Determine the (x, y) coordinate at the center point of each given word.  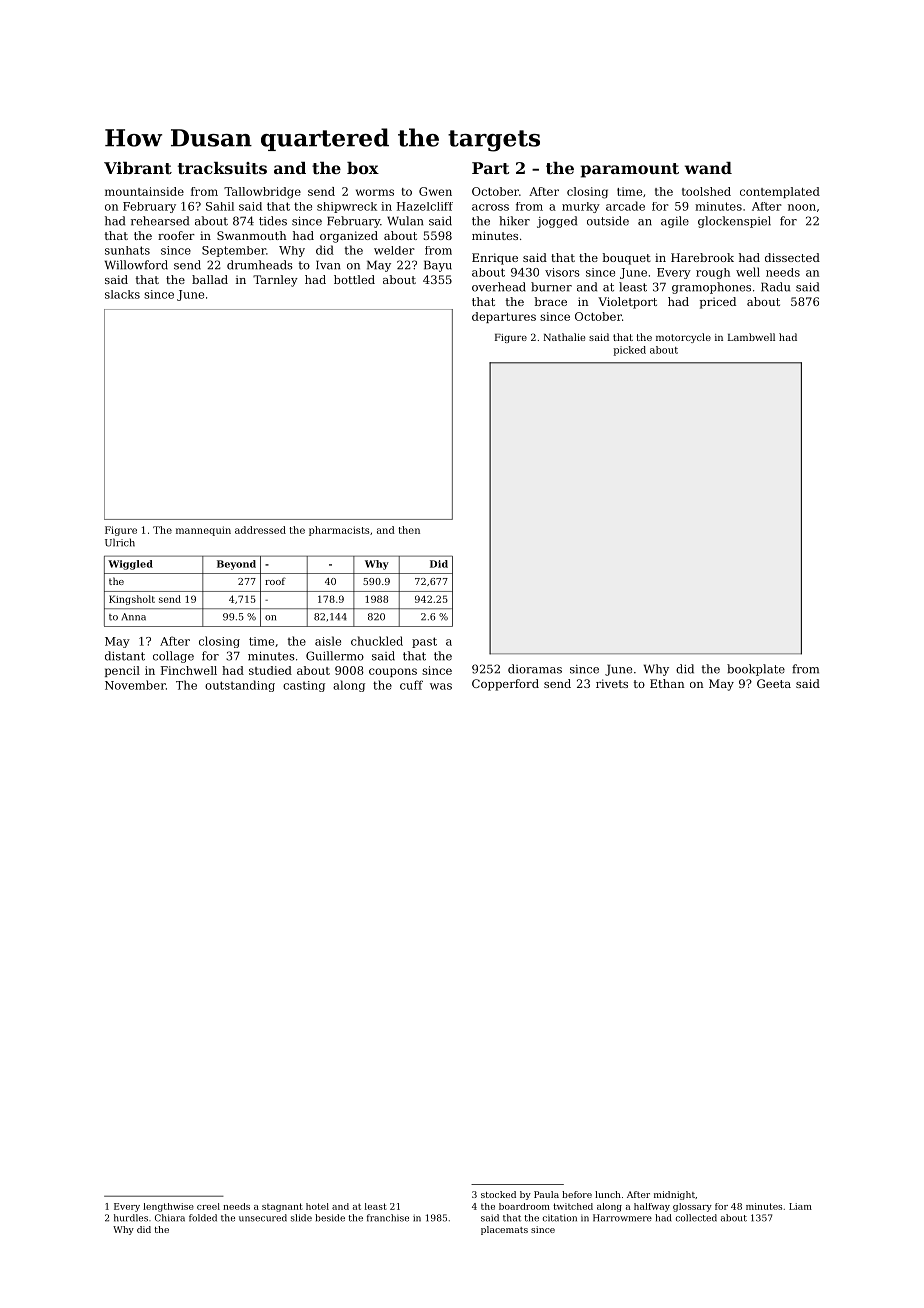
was (441, 686)
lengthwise (168, 1207)
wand (708, 168)
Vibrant (138, 168)
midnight (674, 1195)
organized (349, 237)
